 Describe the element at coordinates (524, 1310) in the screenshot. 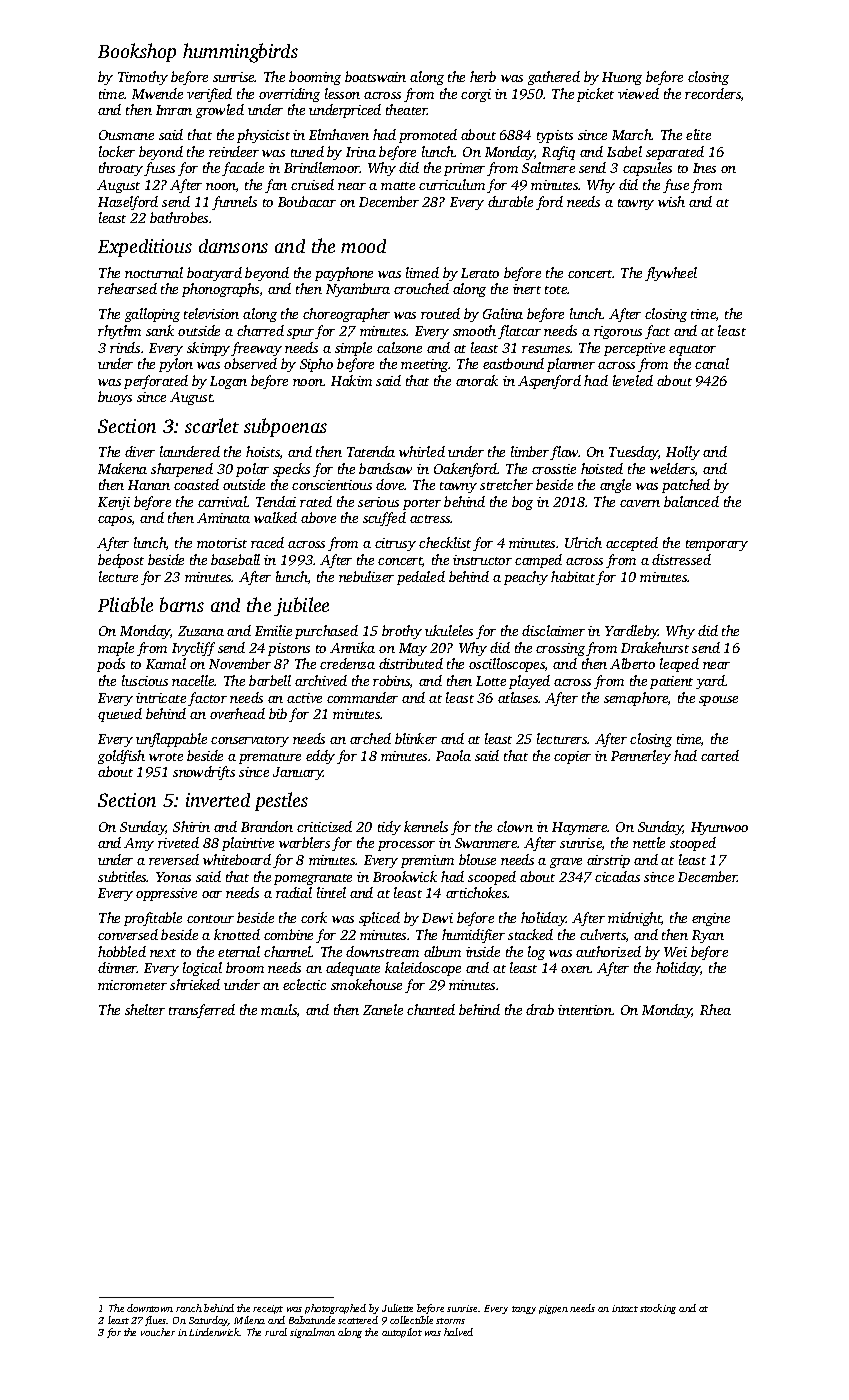

I see `tangy` at that location.
